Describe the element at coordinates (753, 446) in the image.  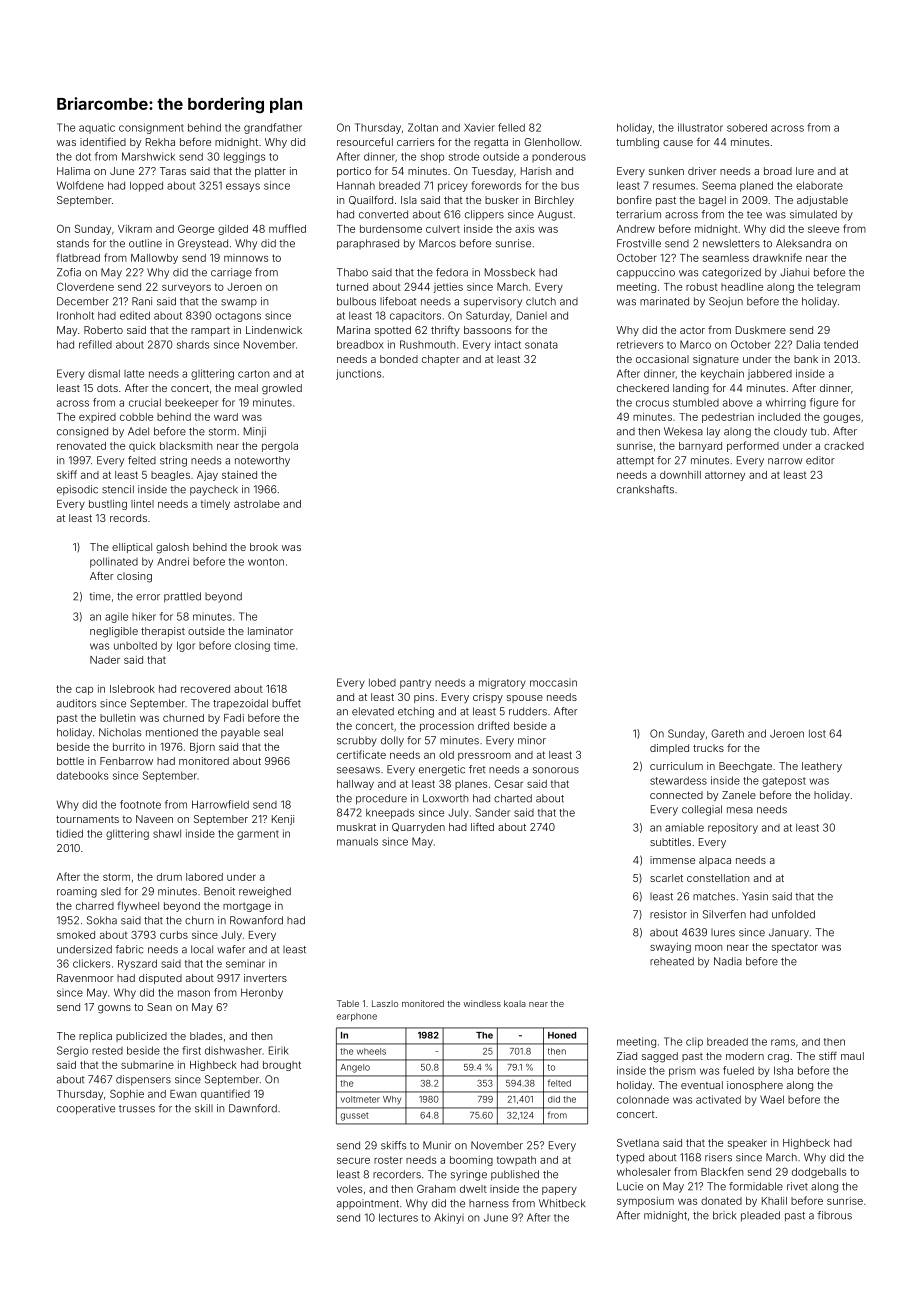
I see `performed` at that location.
